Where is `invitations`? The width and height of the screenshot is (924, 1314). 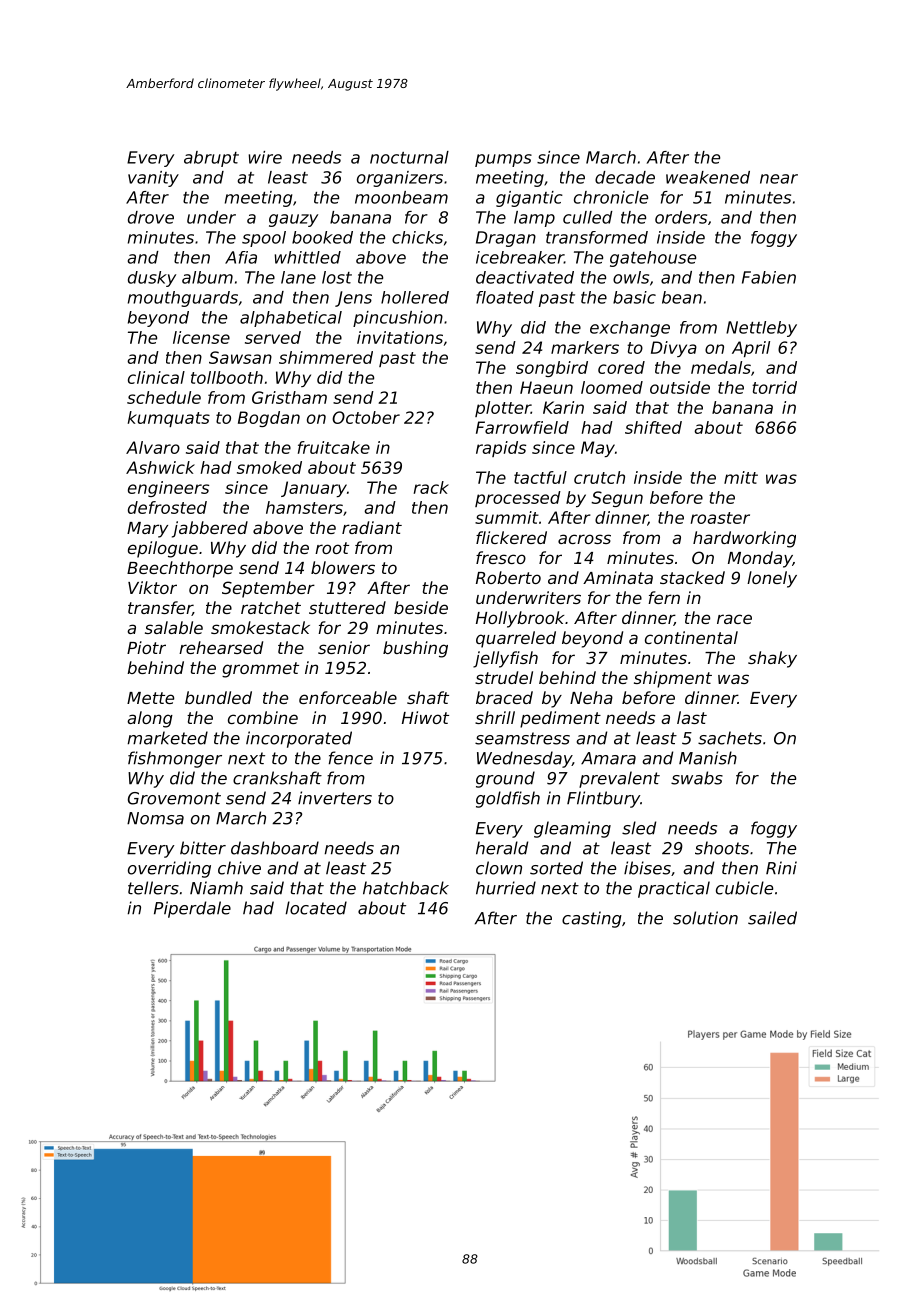 invitations is located at coordinates (400, 337).
